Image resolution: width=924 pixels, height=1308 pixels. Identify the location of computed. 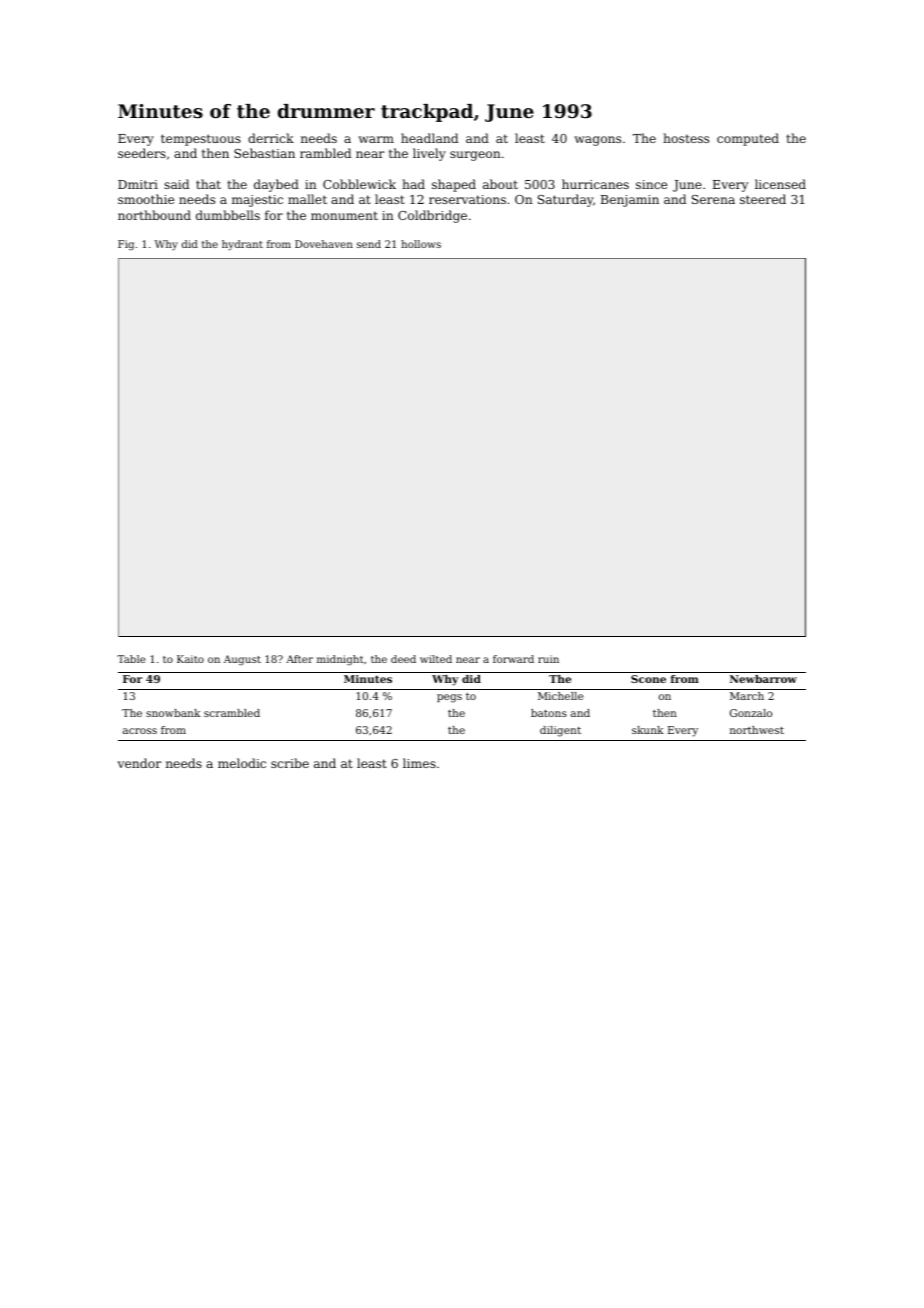
(748, 139).
